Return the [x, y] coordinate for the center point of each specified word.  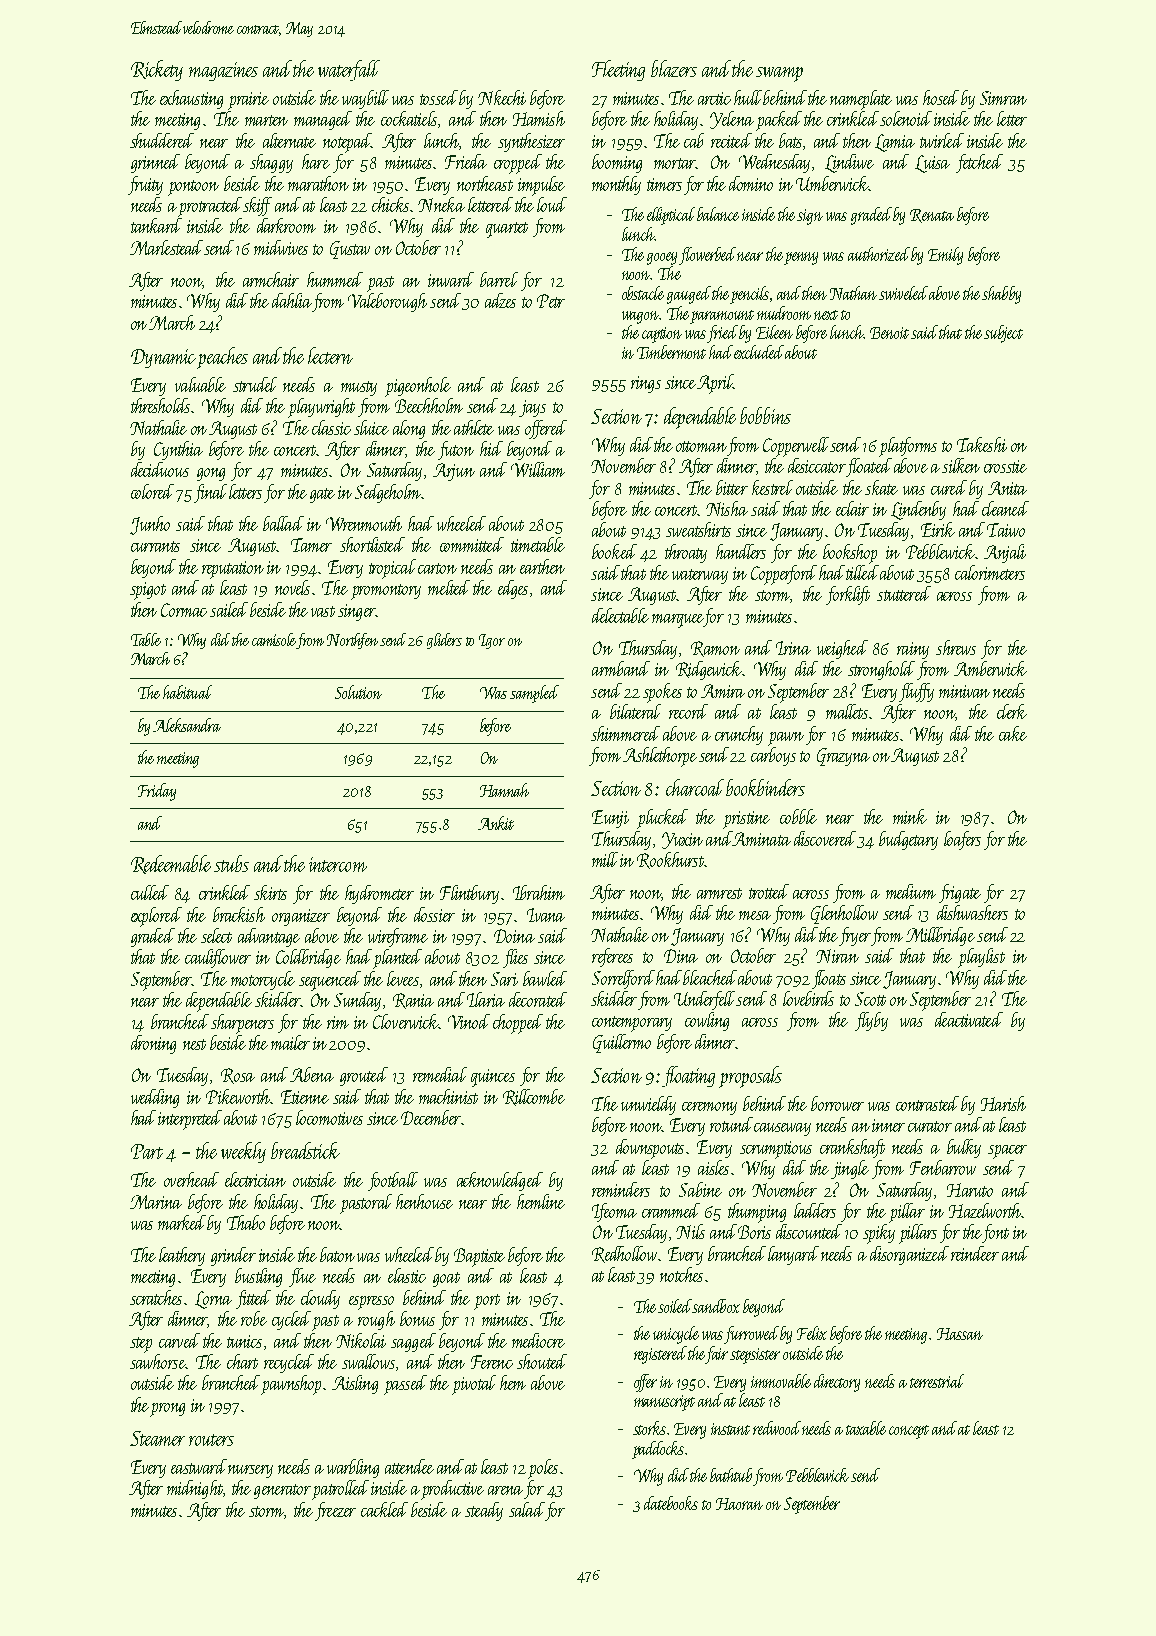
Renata [932, 216]
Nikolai [361, 1340]
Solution [358, 692]
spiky [879, 1234]
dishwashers [972, 912]
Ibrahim [539, 892]
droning [153, 1044]
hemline [541, 1201]
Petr [551, 301]
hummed [335, 279]
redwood [777, 1428]
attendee [409, 1466]
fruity [145, 185]
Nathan [853, 293]
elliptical [671, 216]
